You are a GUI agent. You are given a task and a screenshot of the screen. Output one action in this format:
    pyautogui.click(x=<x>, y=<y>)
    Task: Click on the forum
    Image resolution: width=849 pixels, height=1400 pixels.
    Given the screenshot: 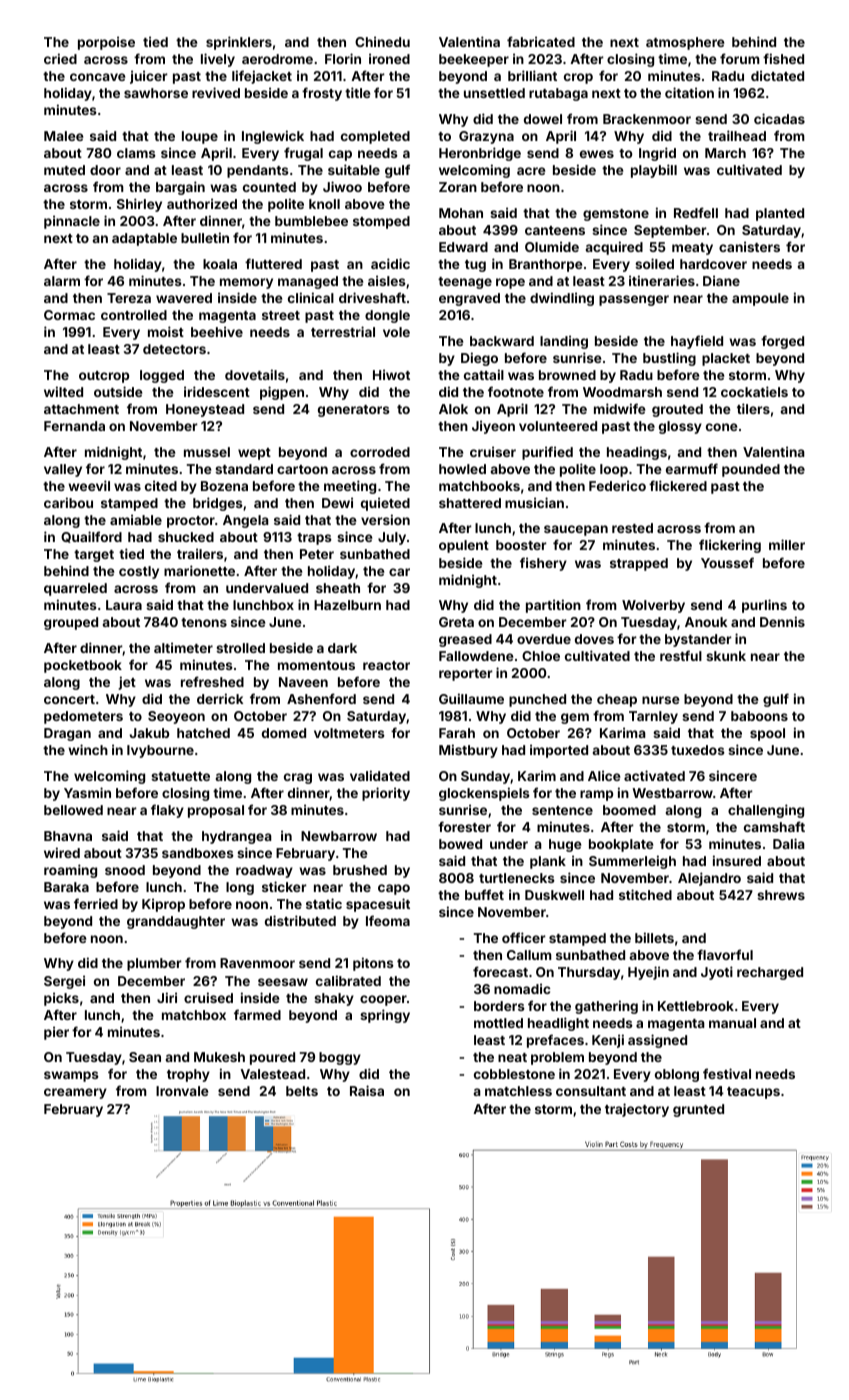 What is the action you would take?
    pyautogui.click(x=740, y=58)
